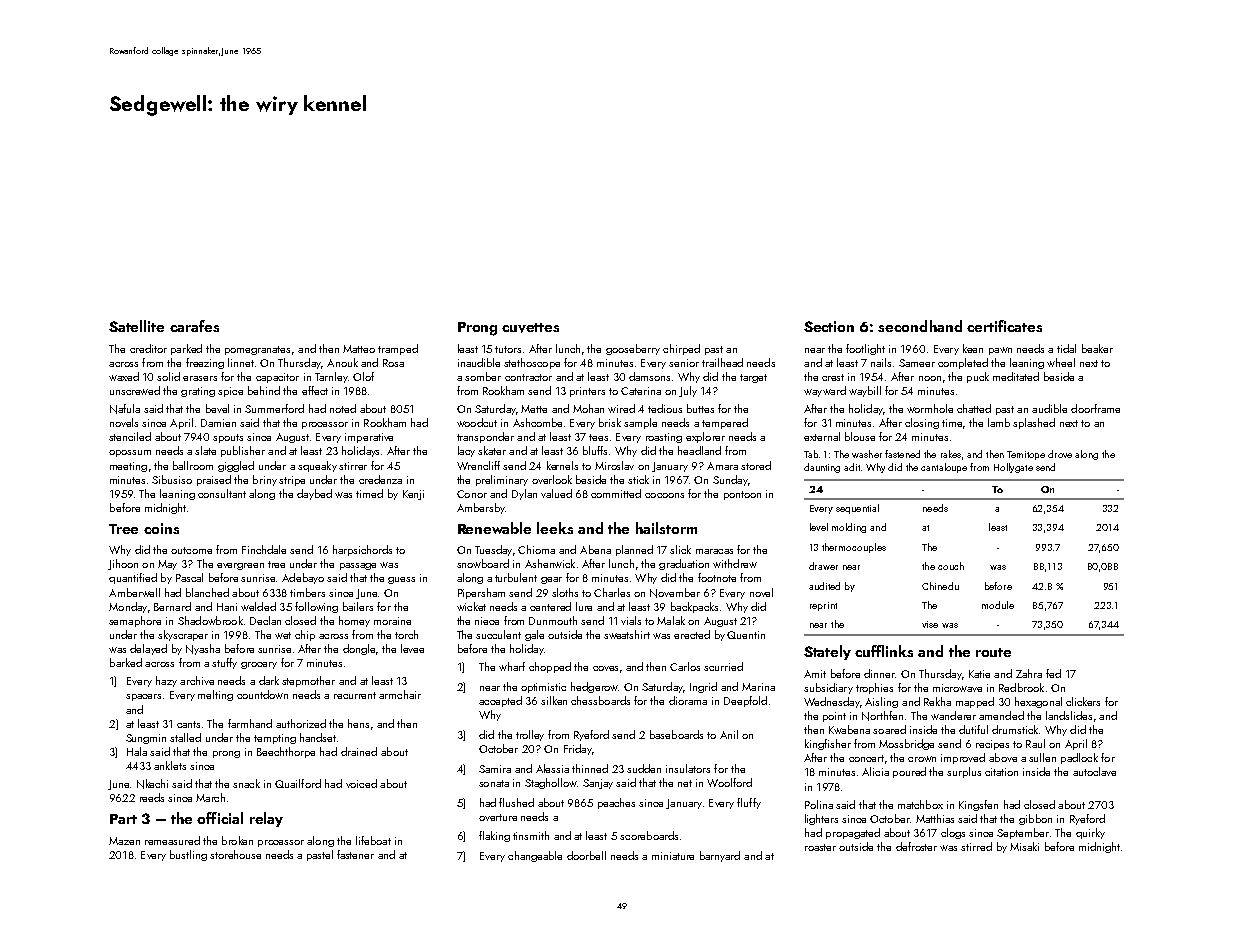  What do you see at coordinates (535, 856) in the screenshot?
I see `changeable` at bounding box center [535, 856].
